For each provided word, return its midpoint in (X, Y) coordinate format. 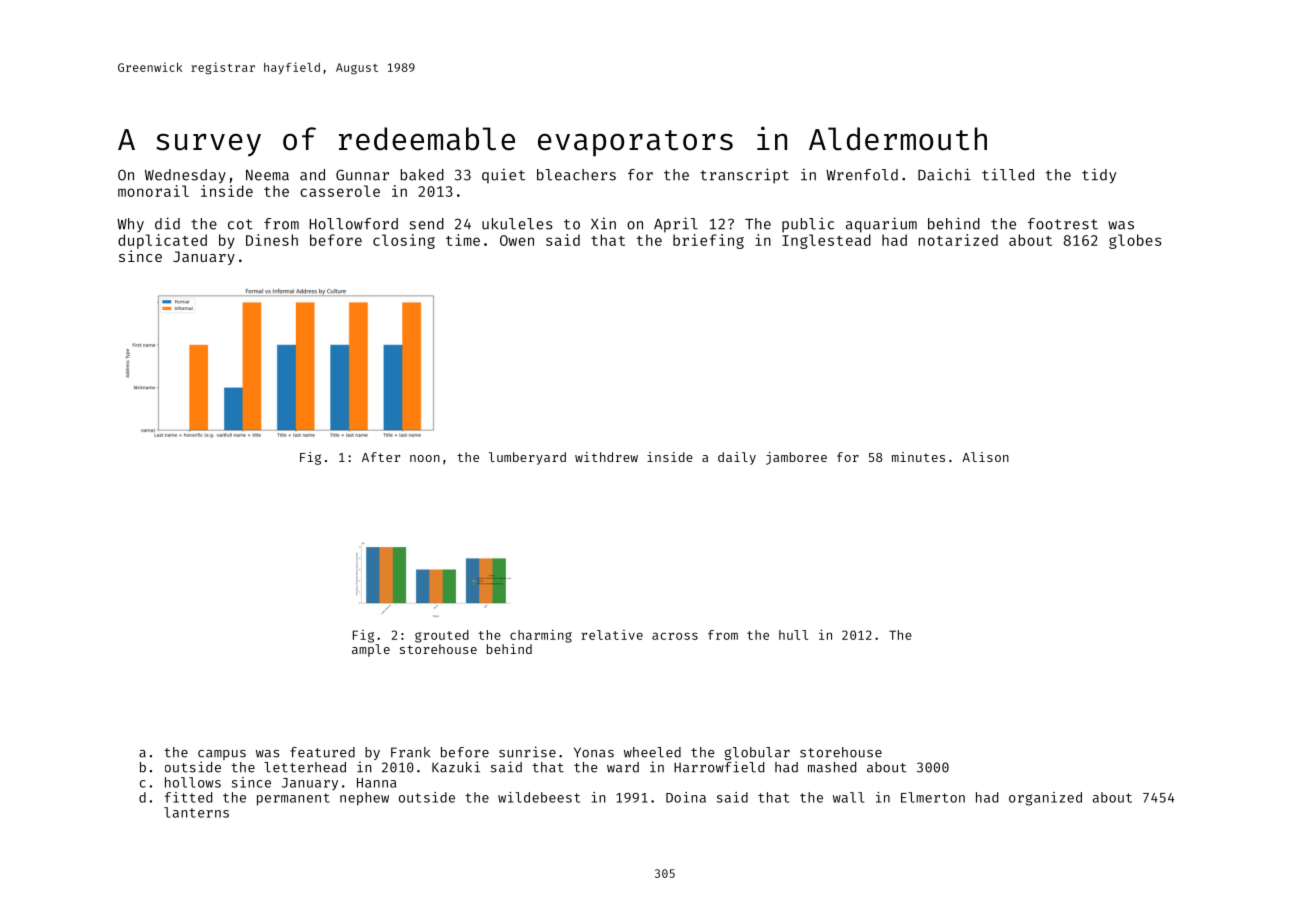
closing (404, 241)
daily (737, 458)
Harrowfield (719, 767)
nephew (364, 799)
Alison (985, 457)
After (381, 457)
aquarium (881, 225)
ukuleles (517, 224)
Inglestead (826, 241)
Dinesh (272, 240)
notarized (958, 240)
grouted (442, 636)
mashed (832, 767)
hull (793, 635)
